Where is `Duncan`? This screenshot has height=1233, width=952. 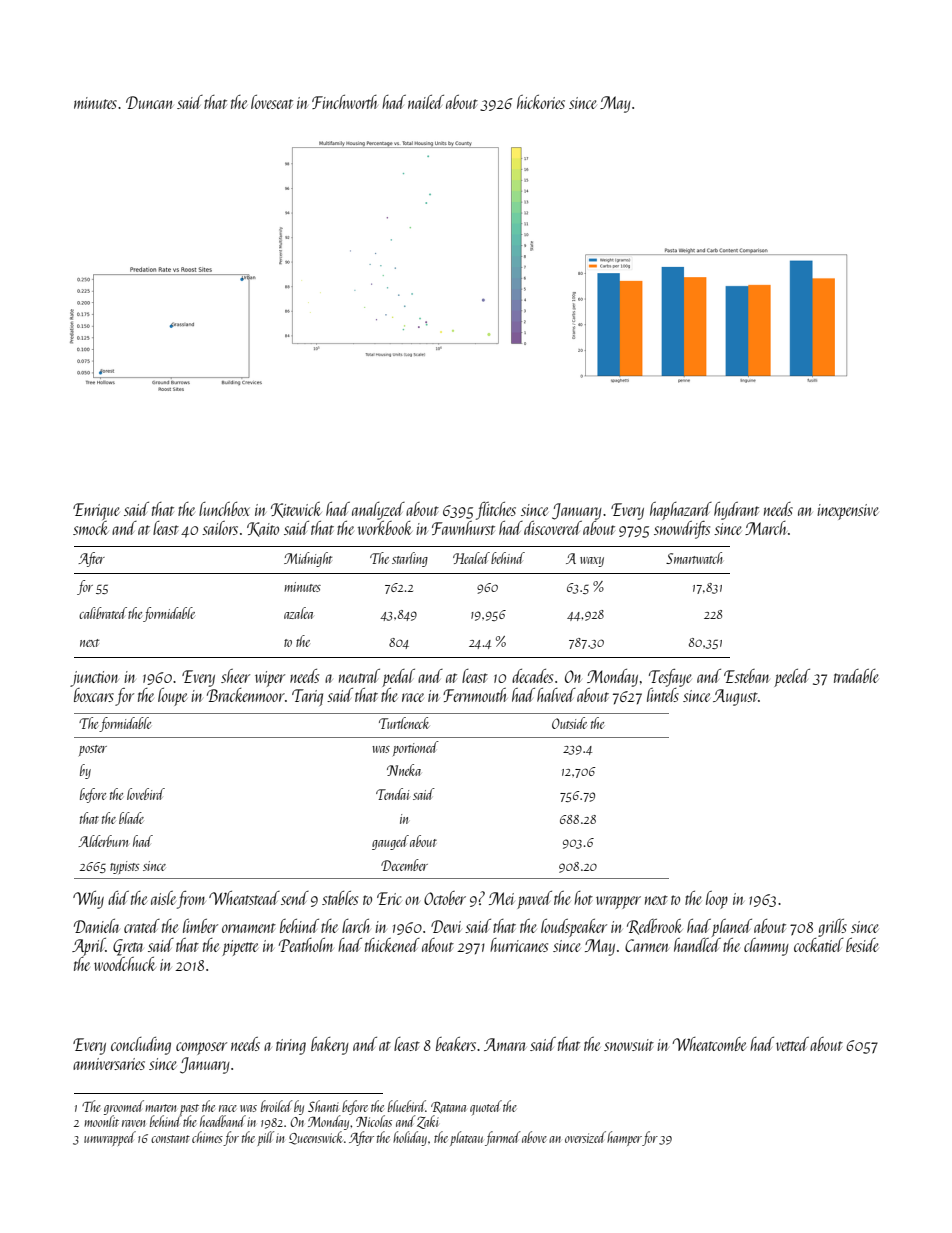
Duncan is located at coordinates (150, 102).
